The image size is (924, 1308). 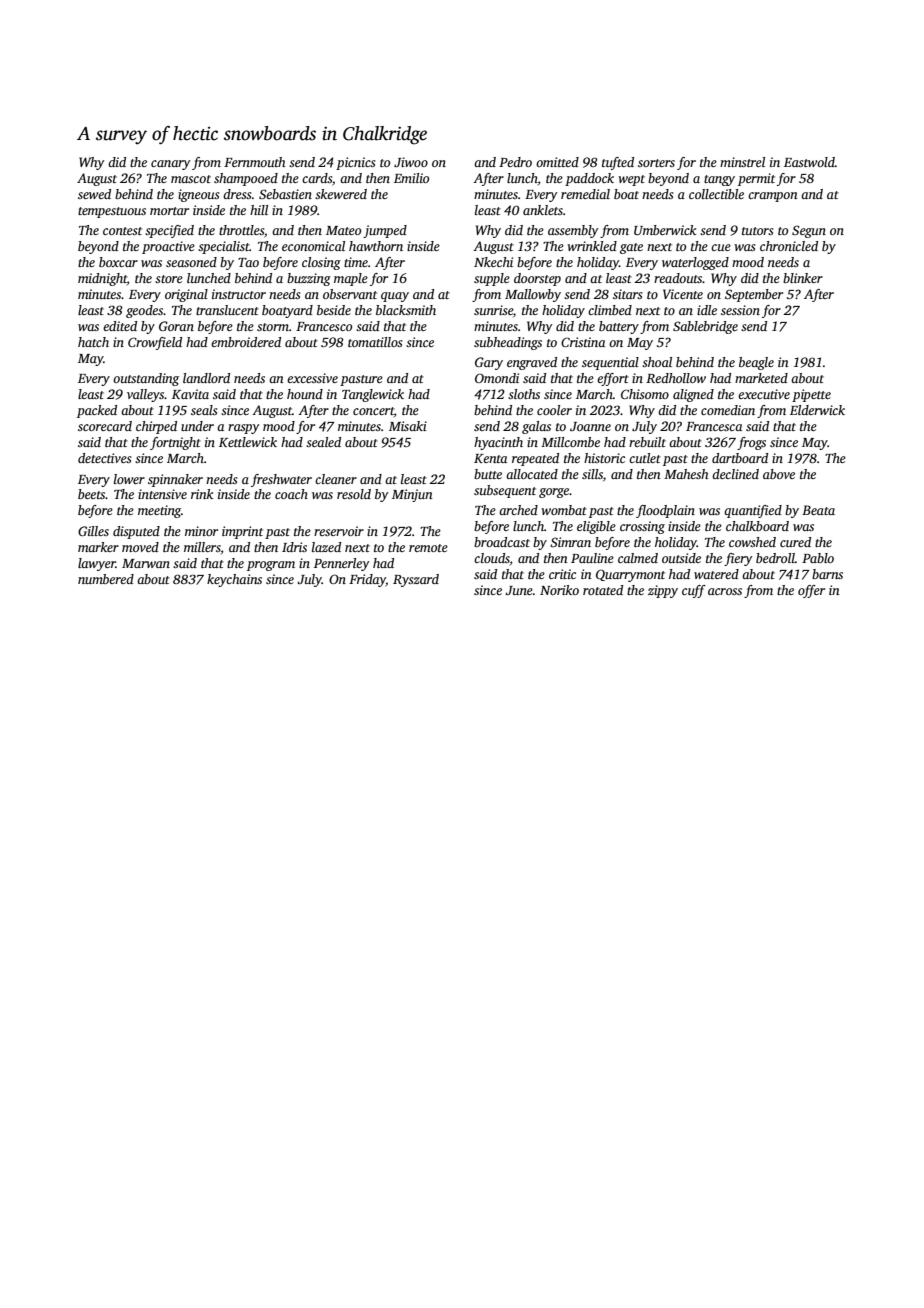 What do you see at coordinates (323, 442) in the screenshot?
I see `sealed` at bounding box center [323, 442].
